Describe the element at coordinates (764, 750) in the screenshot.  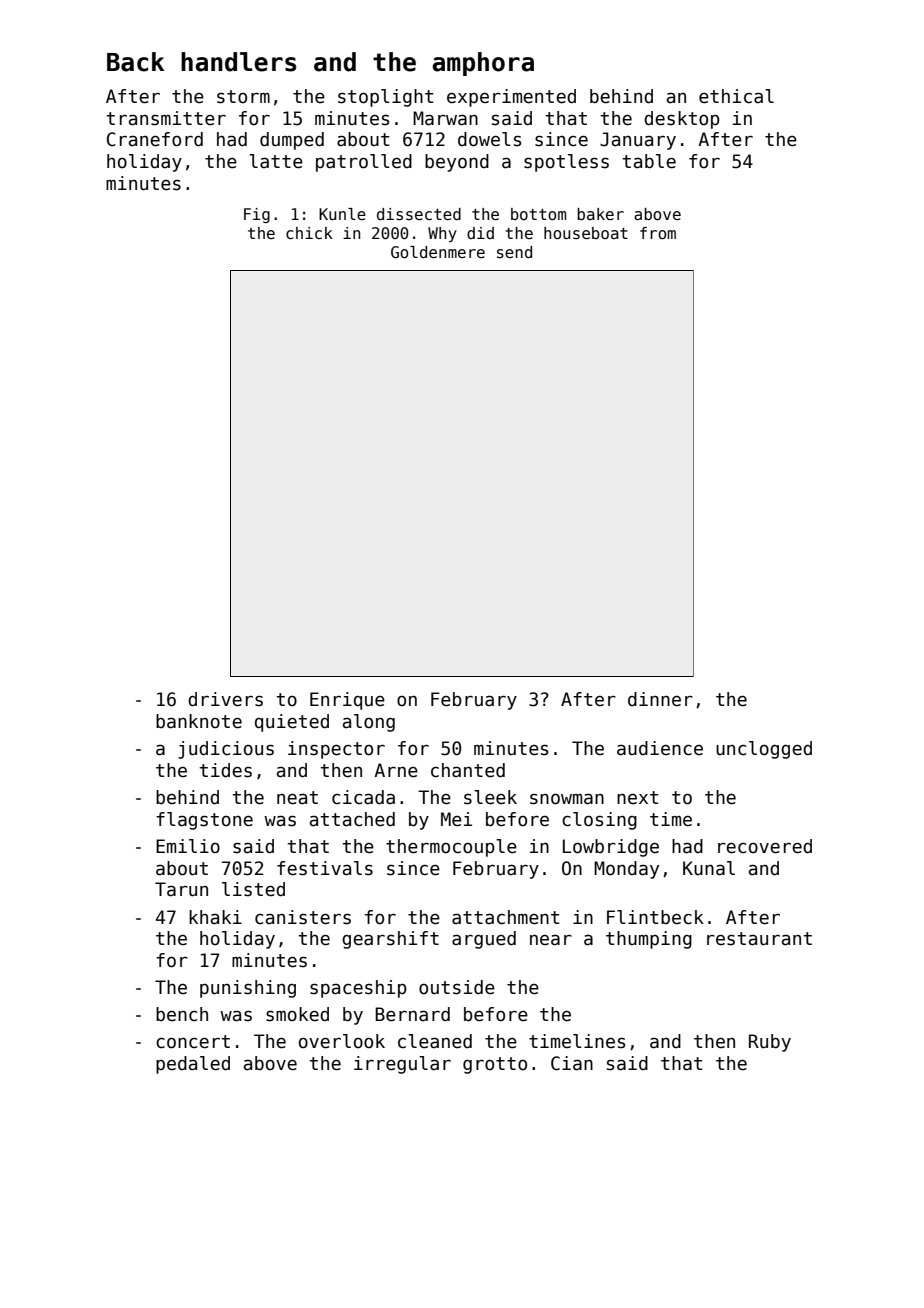
I see `unclogged` at that location.
